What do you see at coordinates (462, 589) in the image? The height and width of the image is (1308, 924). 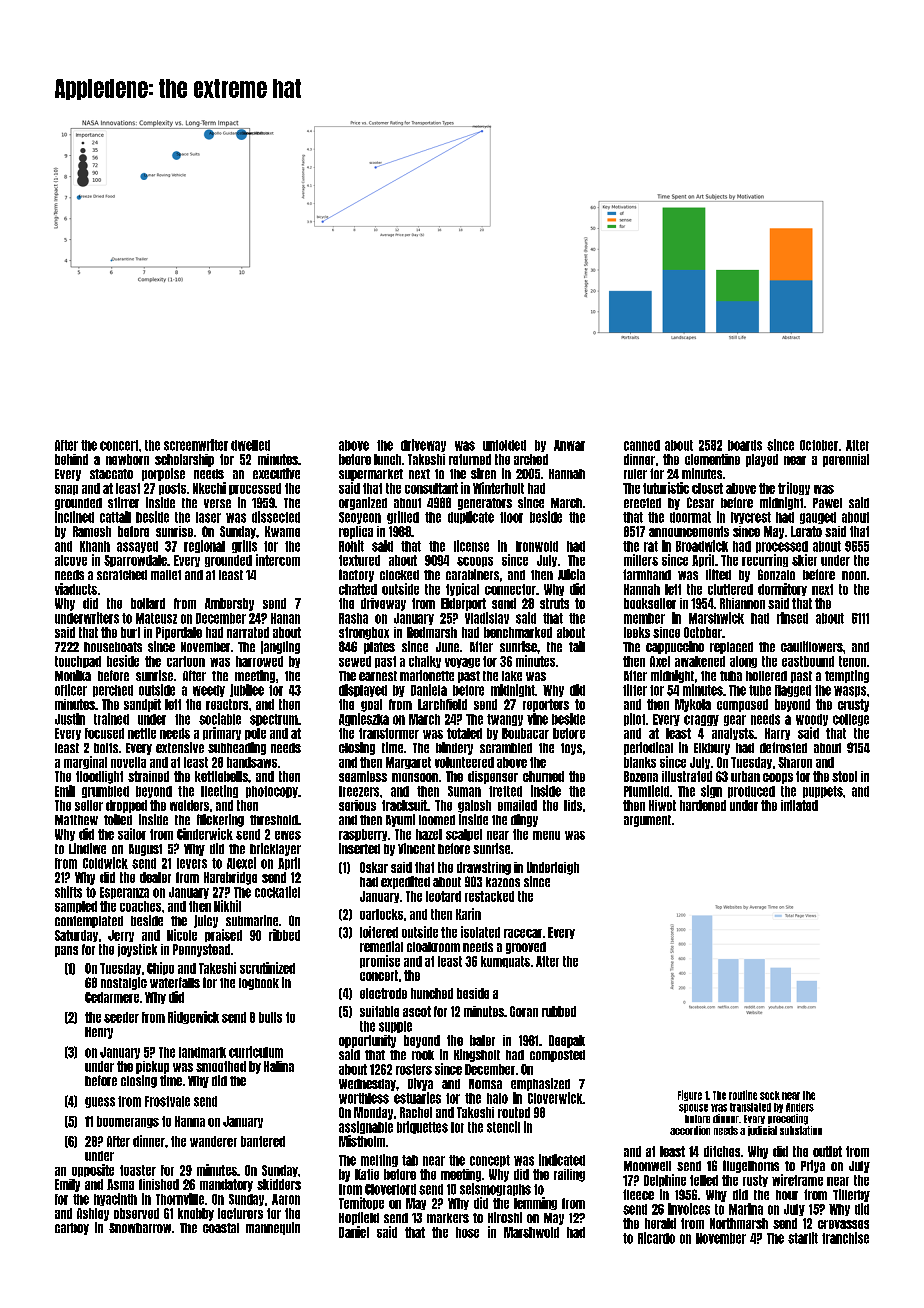 I see `typical` at bounding box center [462, 589].
